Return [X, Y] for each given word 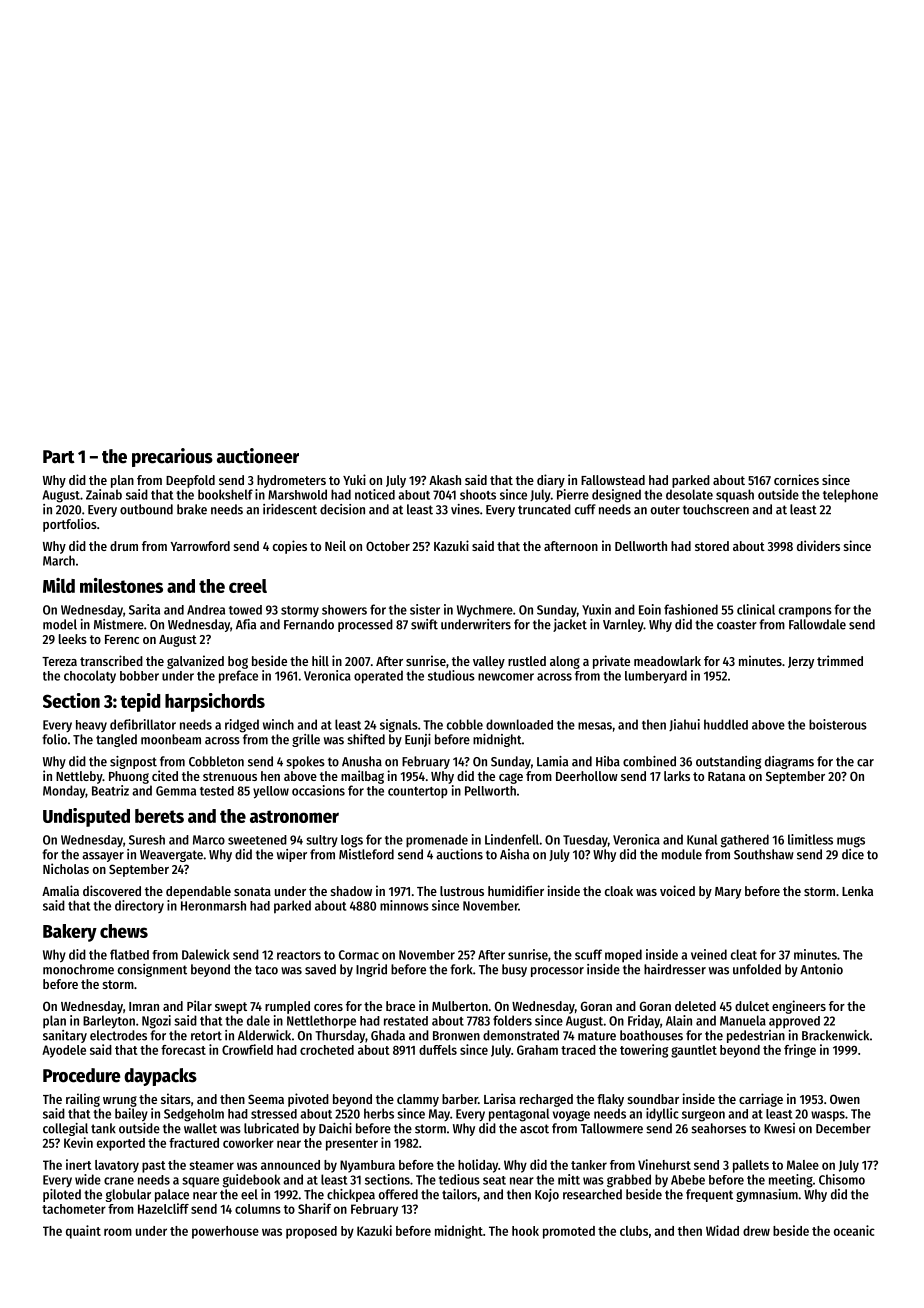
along [565, 662]
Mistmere [119, 624]
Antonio [821, 969]
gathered [745, 841]
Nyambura [367, 1166]
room [118, 1232]
